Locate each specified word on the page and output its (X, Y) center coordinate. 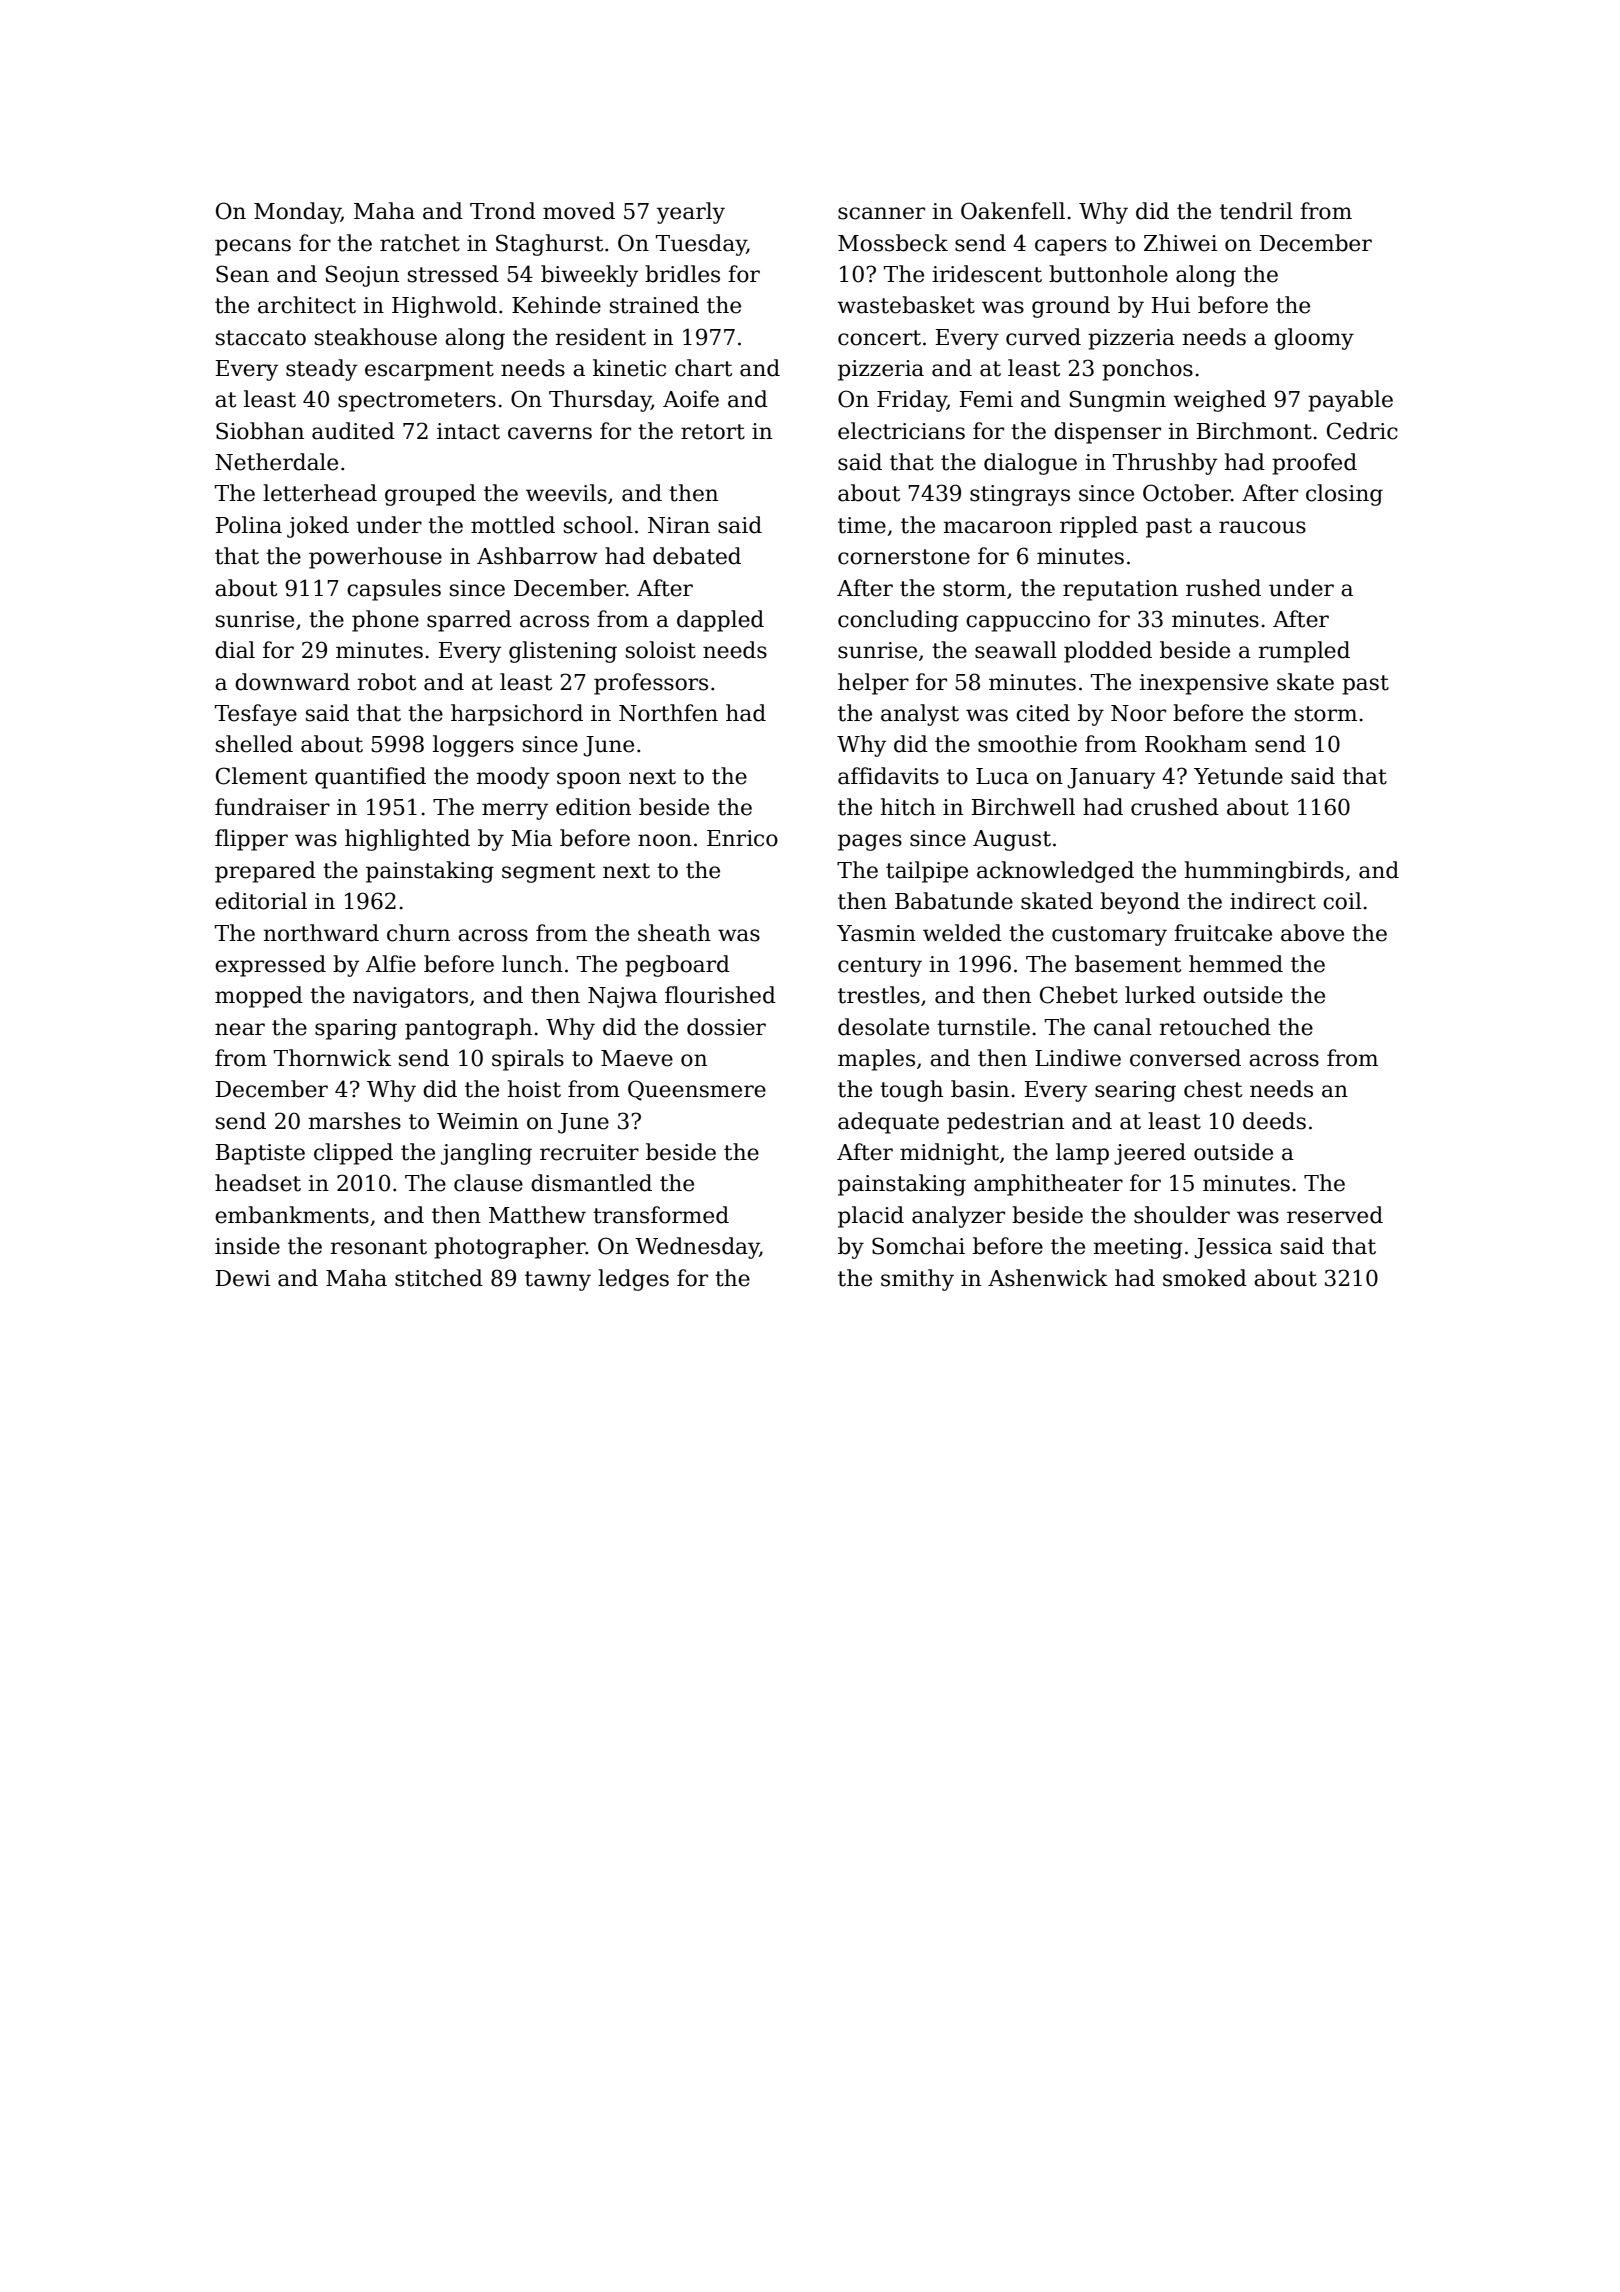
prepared (265, 872)
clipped (353, 1154)
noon (665, 840)
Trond (503, 211)
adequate (888, 1123)
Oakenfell (1013, 211)
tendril (1256, 211)
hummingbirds (1264, 872)
